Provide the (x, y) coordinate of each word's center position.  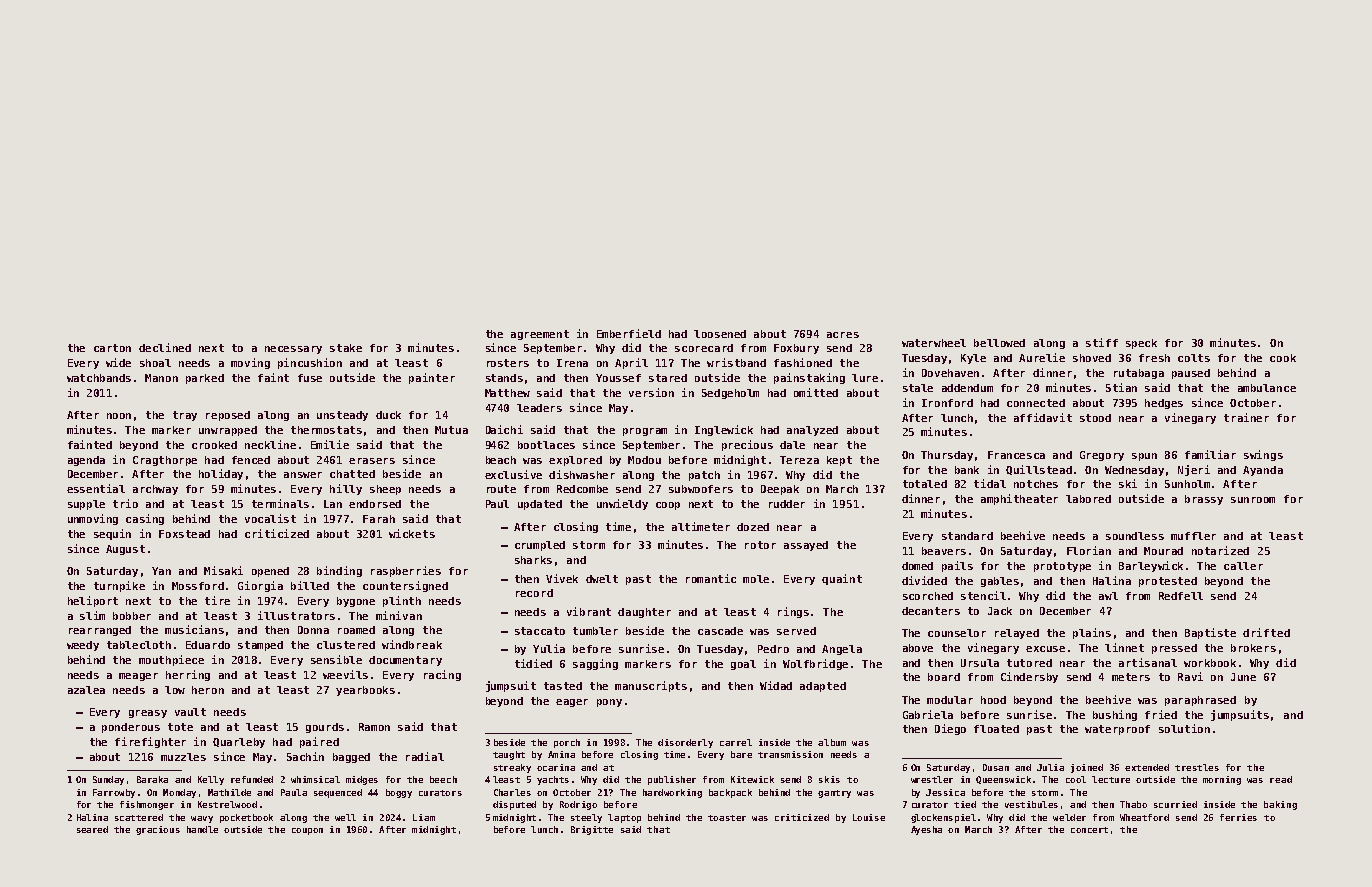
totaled (925, 484)
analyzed (812, 431)
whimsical (315, 779)
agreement (540, 335)
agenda (86, 461)
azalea (86, 690)
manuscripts (651, 686)
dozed (753, 527)
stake (346, 348)
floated (996, 729)
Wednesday (1134, 471)
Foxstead (184, 534)
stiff (1102, 342)
